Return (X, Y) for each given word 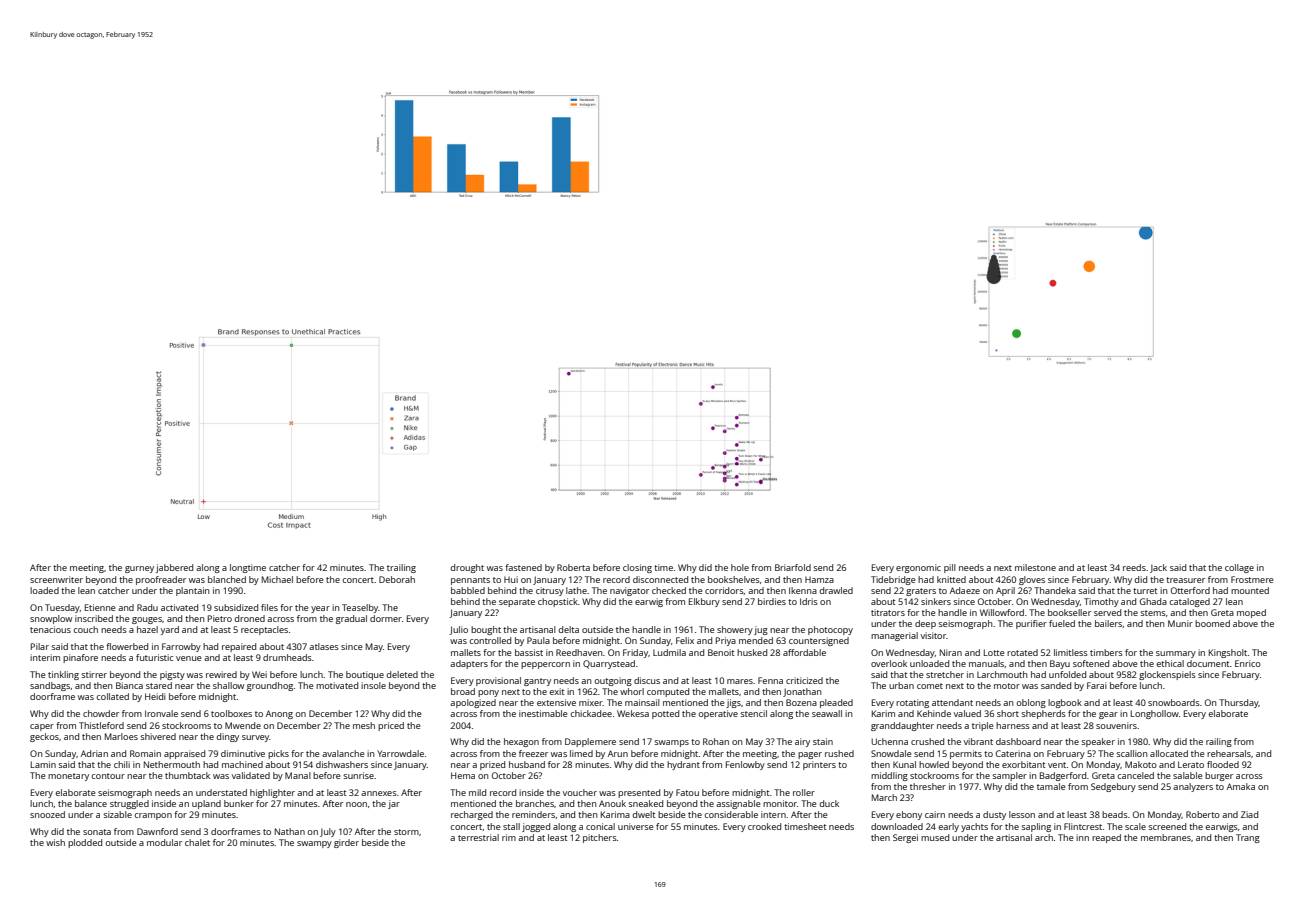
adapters (469, 664)
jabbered (174, 568)
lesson (1022, 814)
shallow (228, 685)
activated (179, 607)
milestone (1035, 567)
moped (1251, 613)
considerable (731, 814)
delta (569, 629)
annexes (379, 793)
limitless (1071, 652)
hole (740, 567)
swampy (314, 844)
